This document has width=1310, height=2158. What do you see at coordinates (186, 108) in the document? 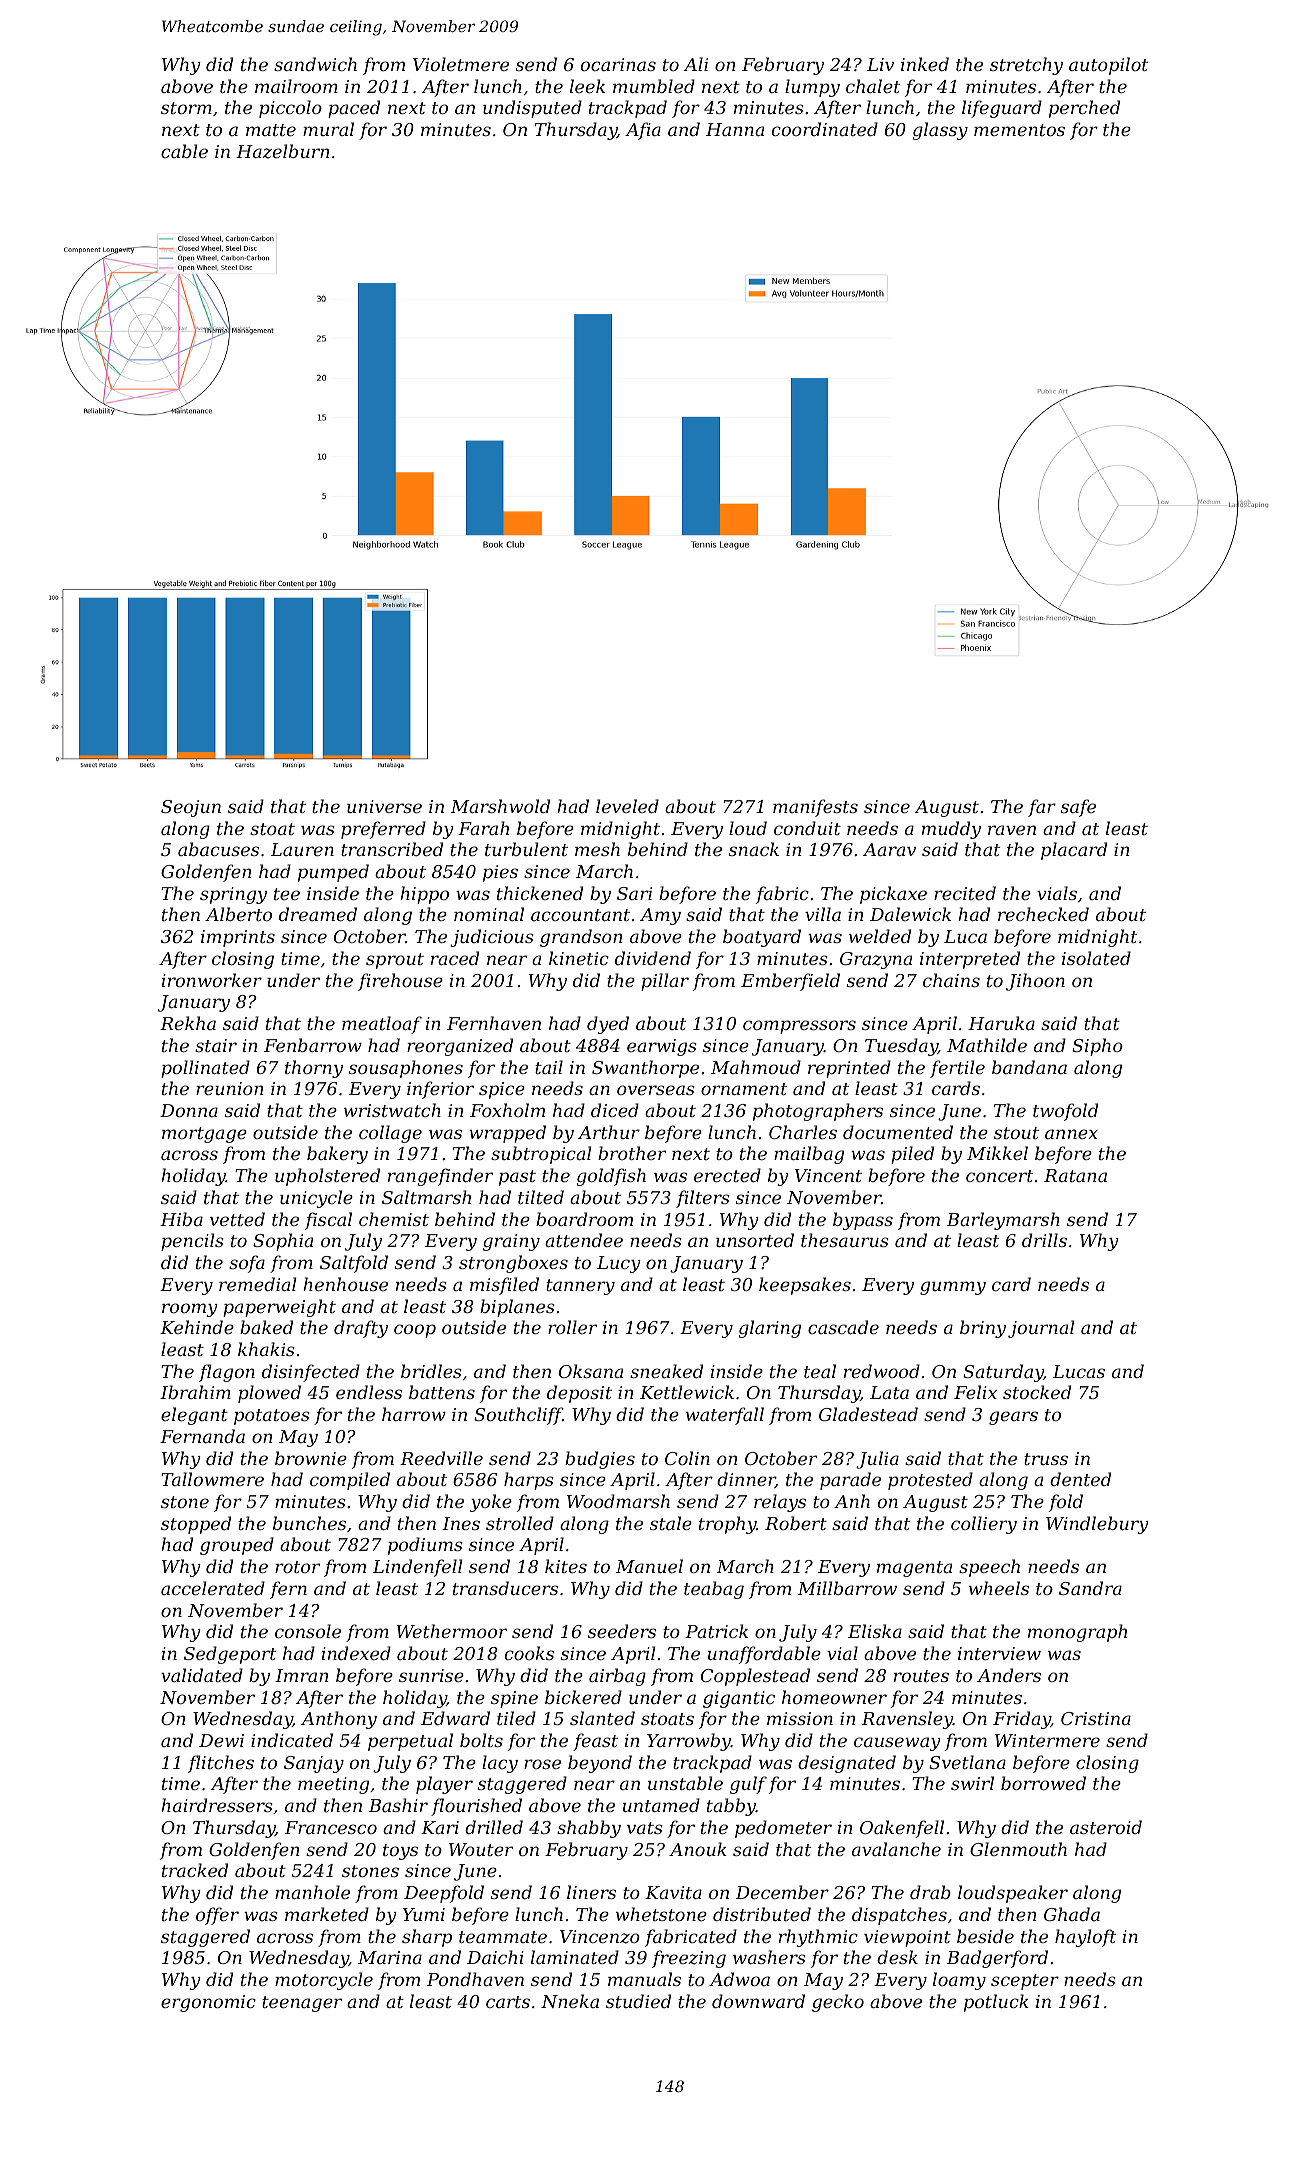
I see `storm` at bounding box center [186, 108].
